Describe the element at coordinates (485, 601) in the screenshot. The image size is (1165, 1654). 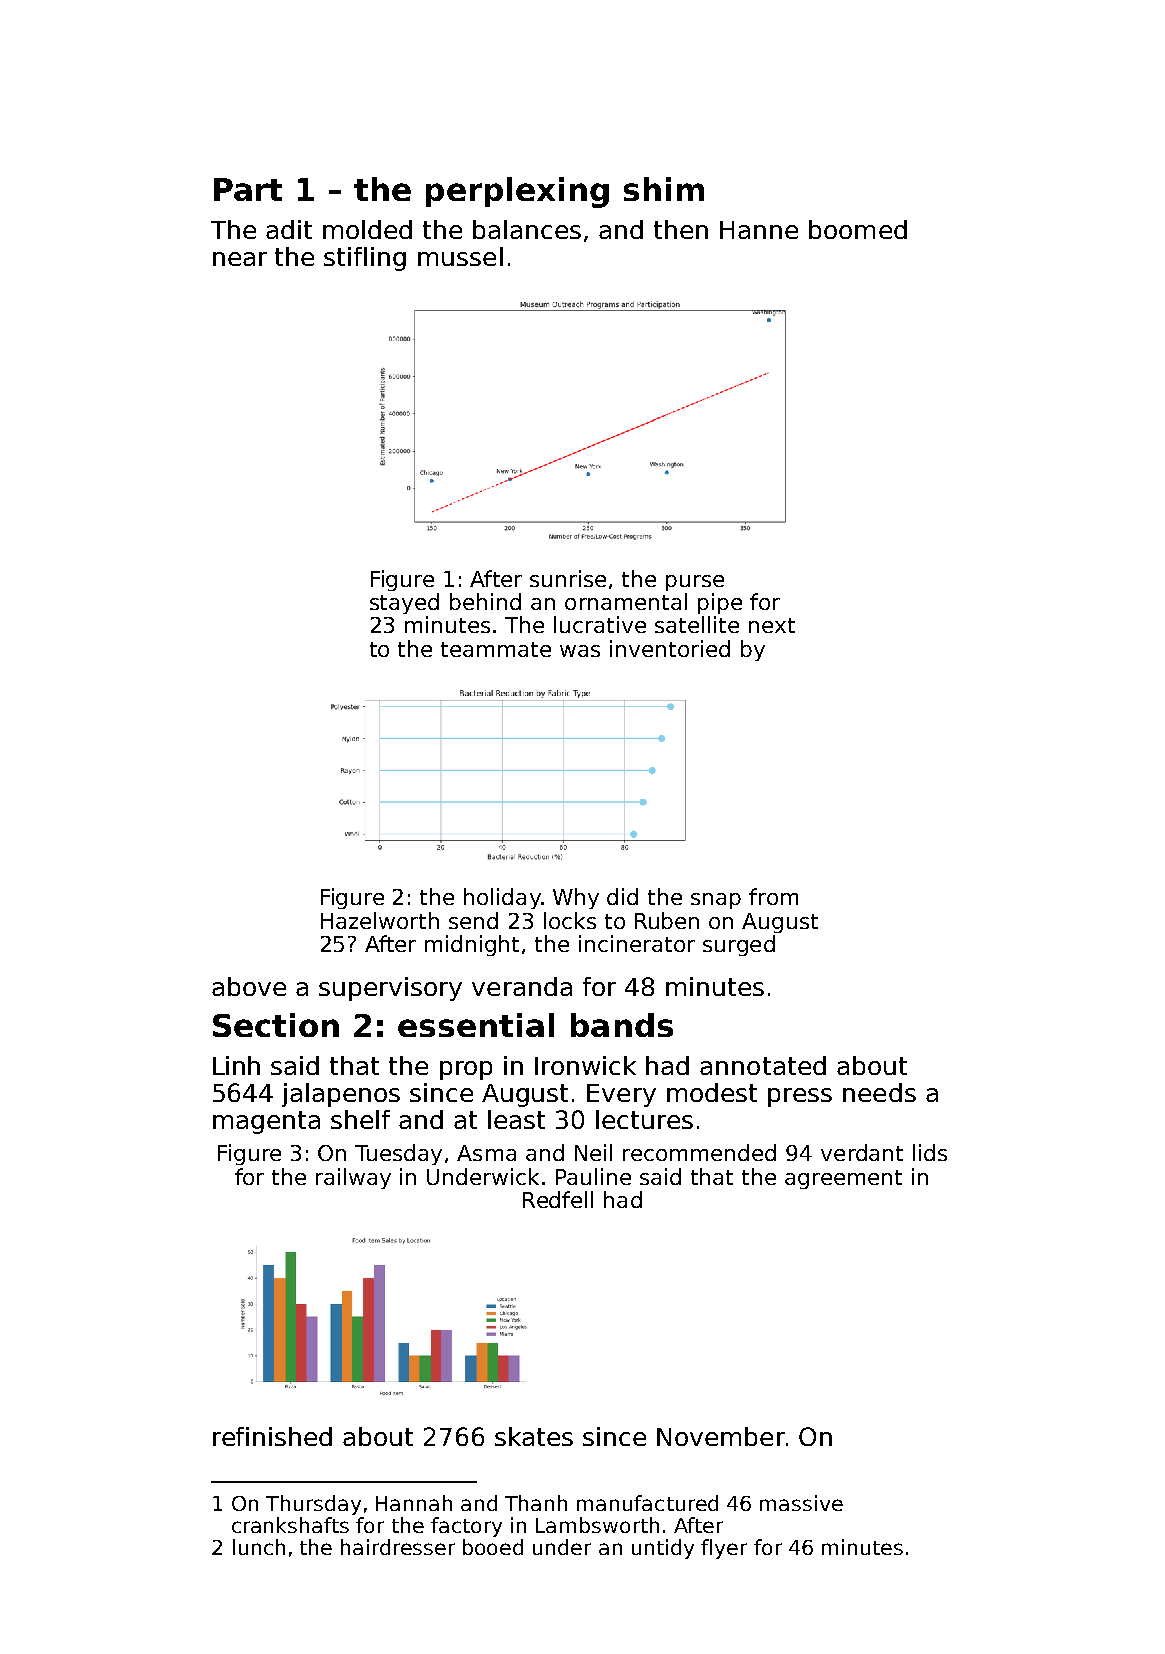
I see `behind` at that location.
